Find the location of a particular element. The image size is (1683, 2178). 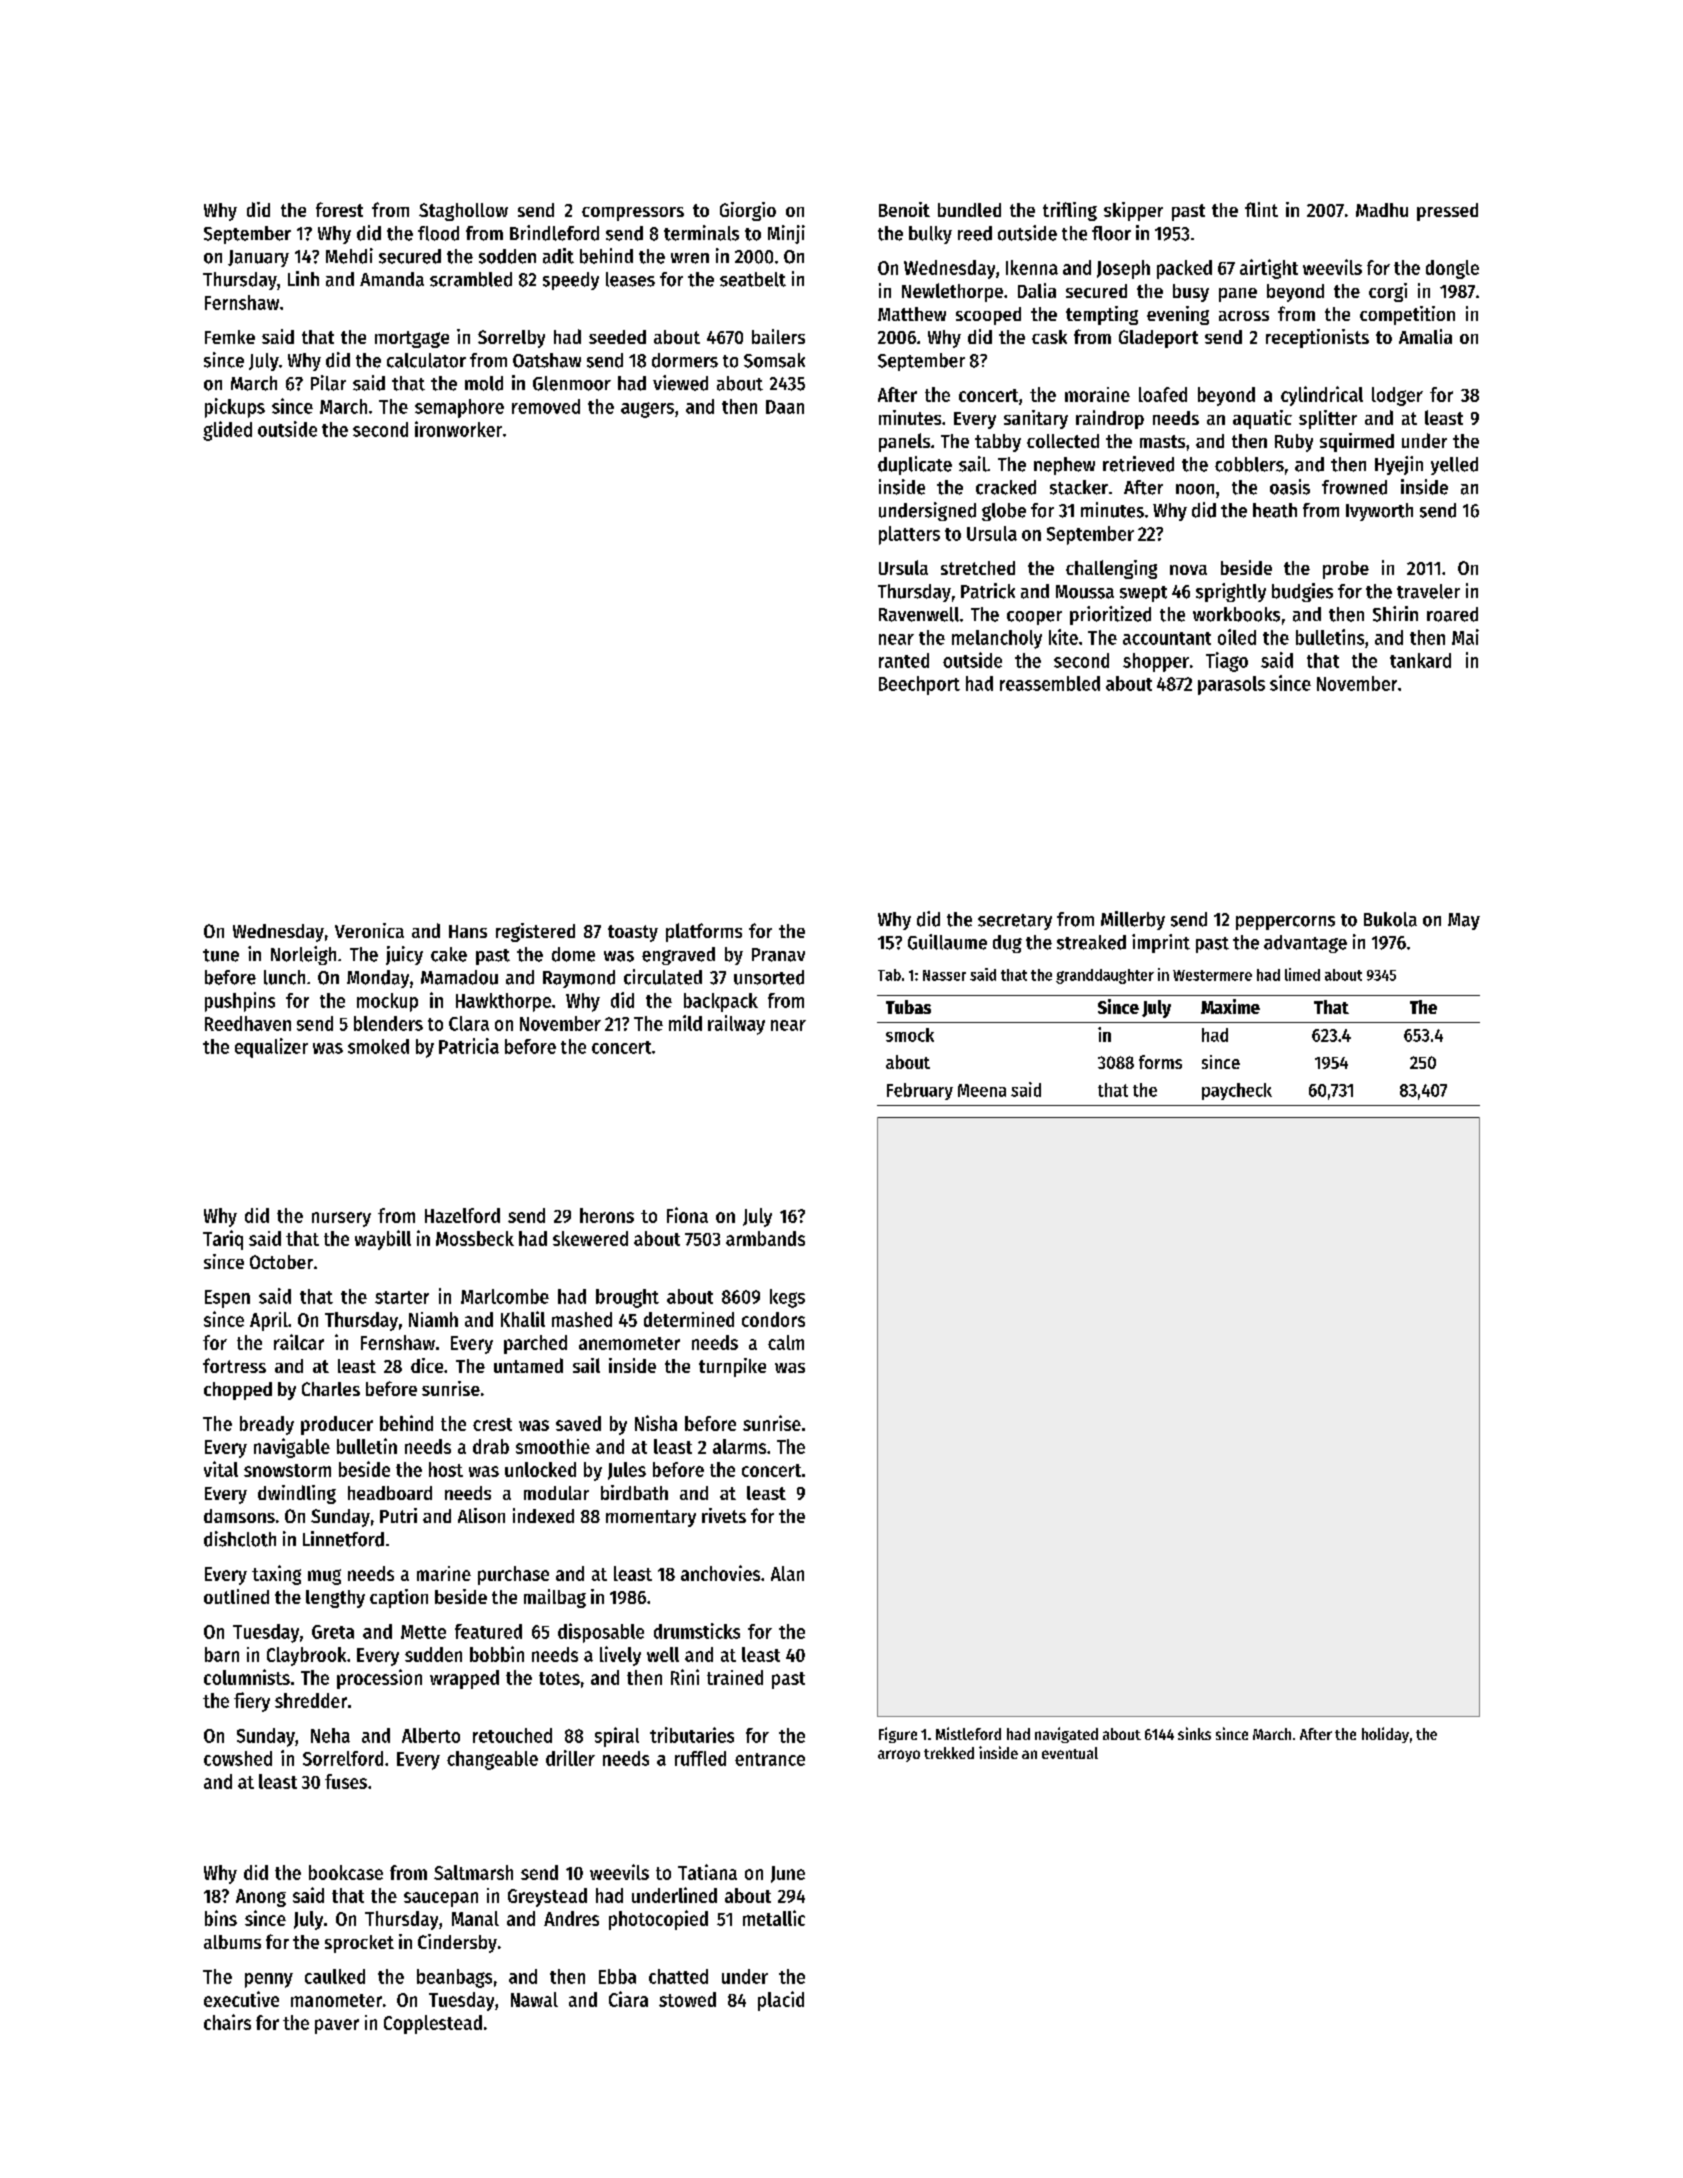

executive is located at coordinates (241, 1999).
